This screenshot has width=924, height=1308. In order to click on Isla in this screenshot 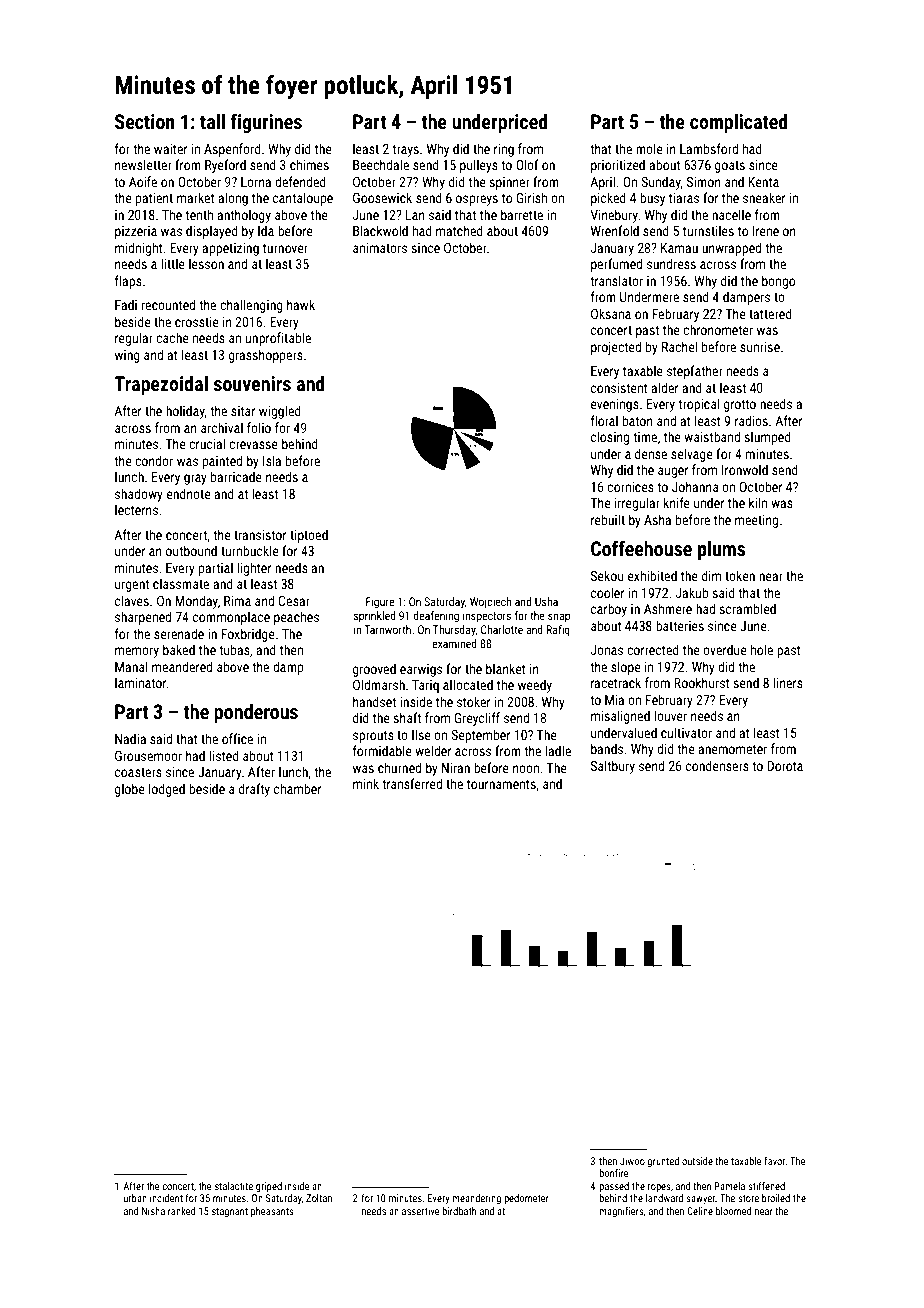, I will do `click(272, 460)`.
